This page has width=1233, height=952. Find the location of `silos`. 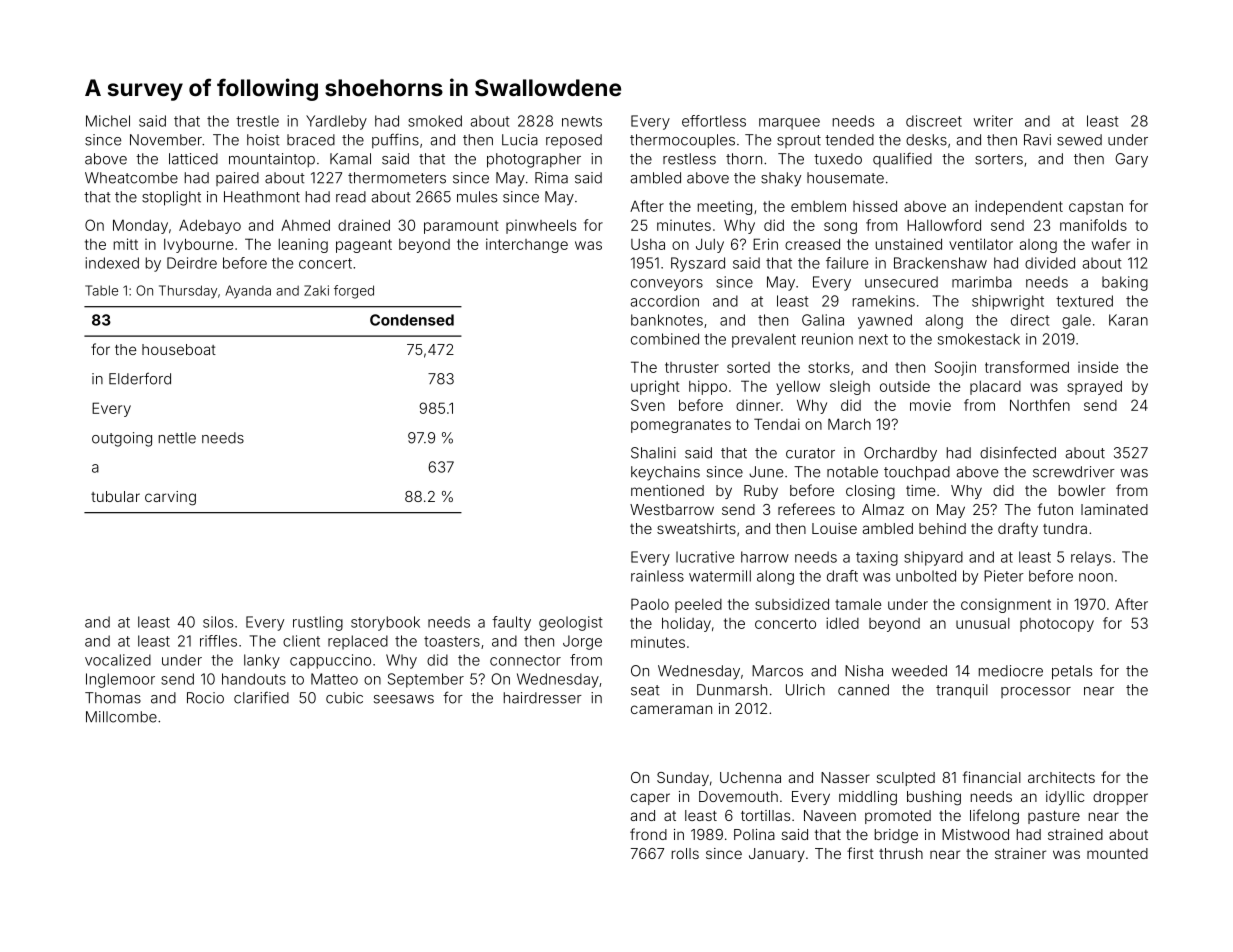

silos is located at coordinates (218, 622).
